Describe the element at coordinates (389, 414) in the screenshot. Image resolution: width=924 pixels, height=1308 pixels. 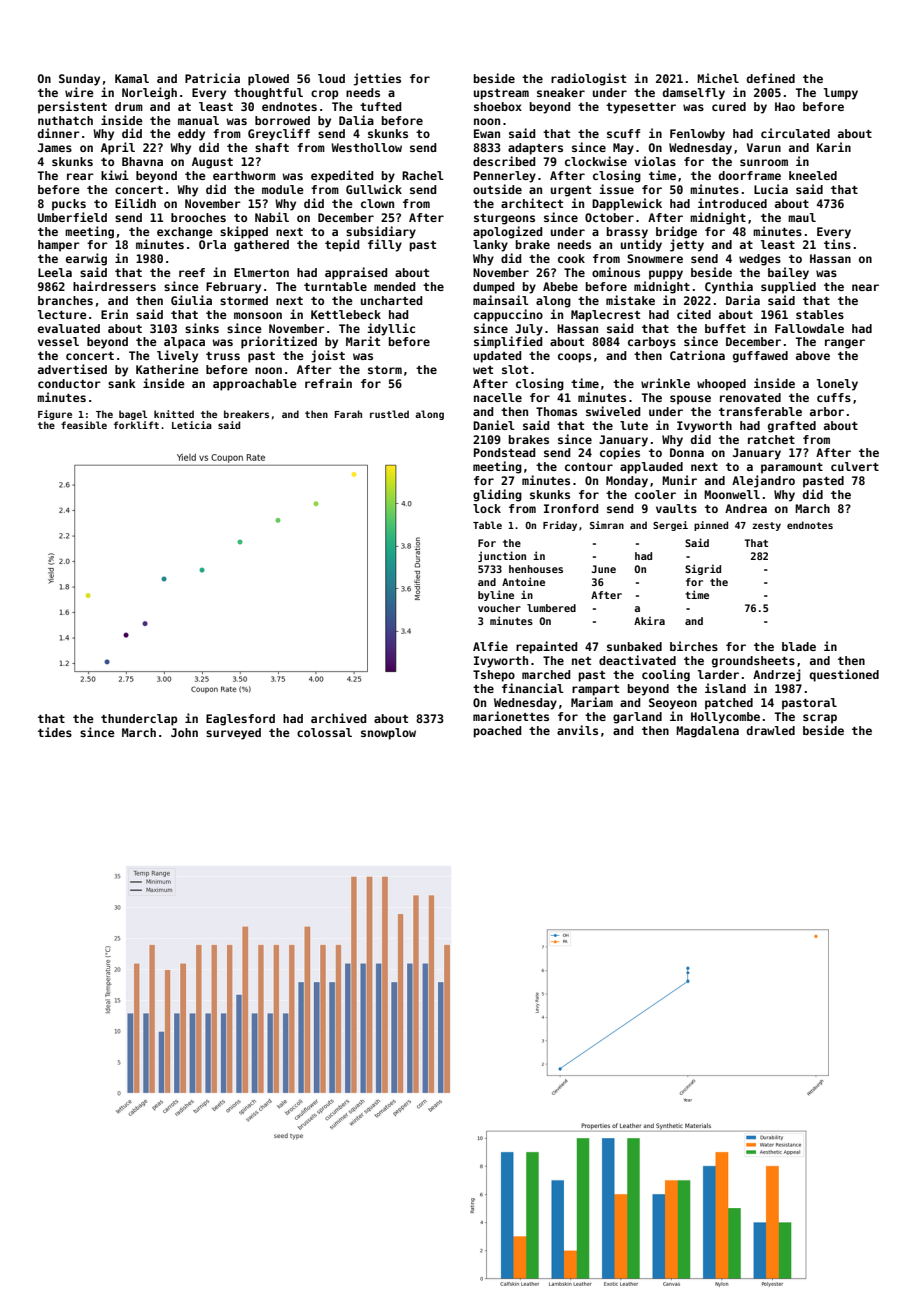
I see `rustled` at that location.
